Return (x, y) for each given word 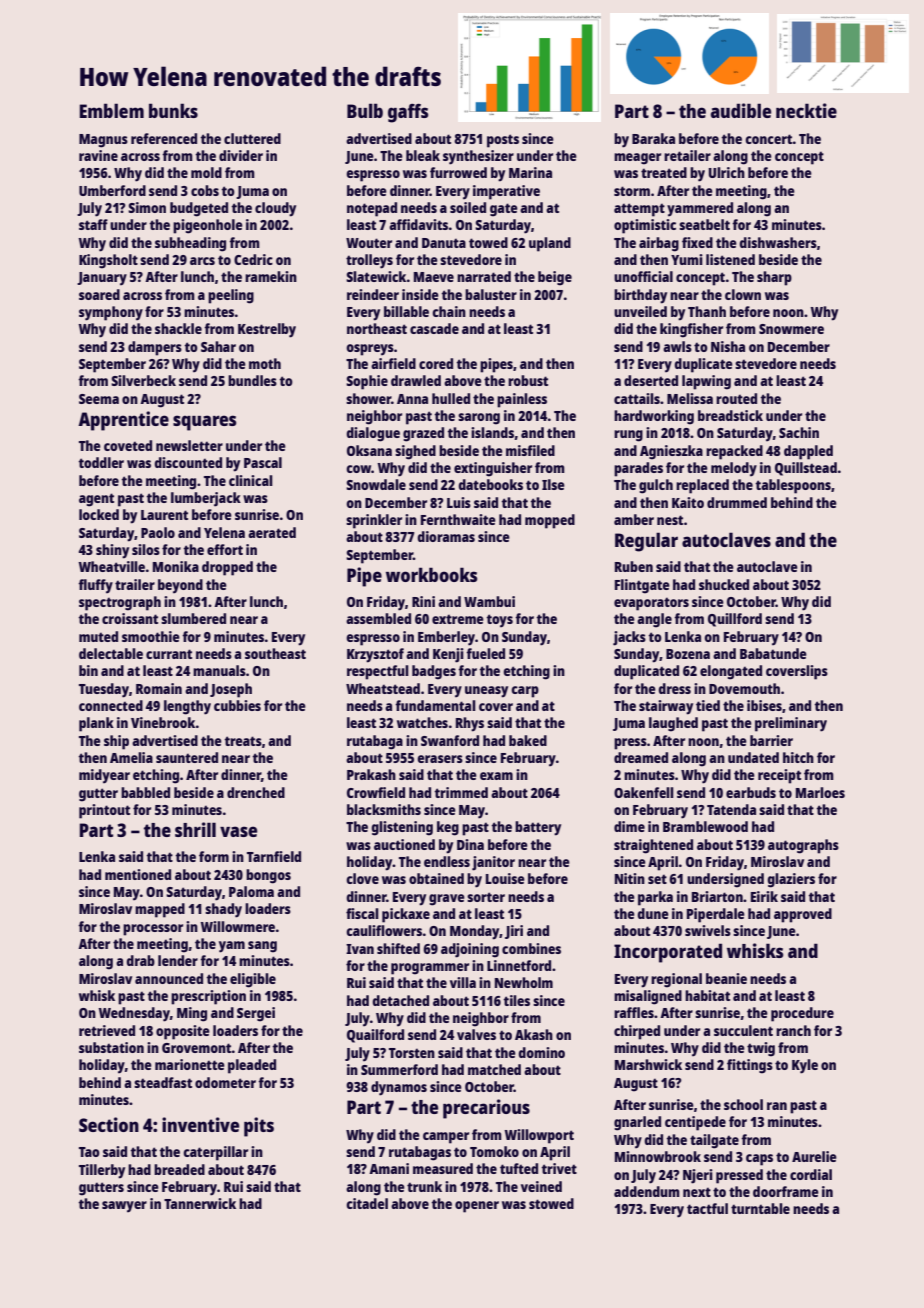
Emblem (111, 110)
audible (741, 110)
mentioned (138, 874)
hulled (451, 398)
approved (803, 915)
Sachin (799, 432)
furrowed (458, 172)
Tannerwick (200, 1203)
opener (477, 1207)
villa (463, 982)
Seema (99, 399)
